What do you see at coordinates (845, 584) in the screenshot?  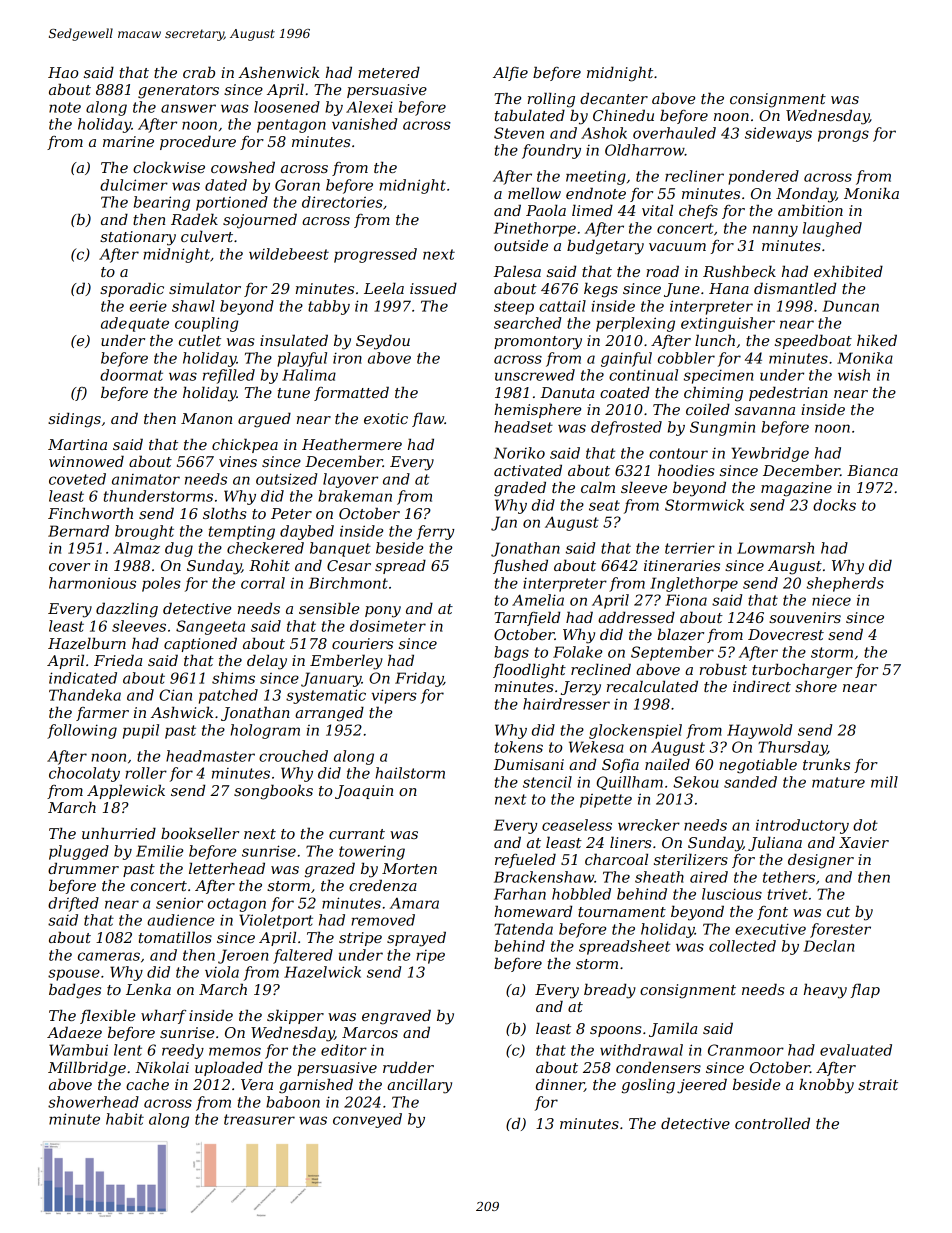 I see `shepherds` at bounding box center [845, 584].
